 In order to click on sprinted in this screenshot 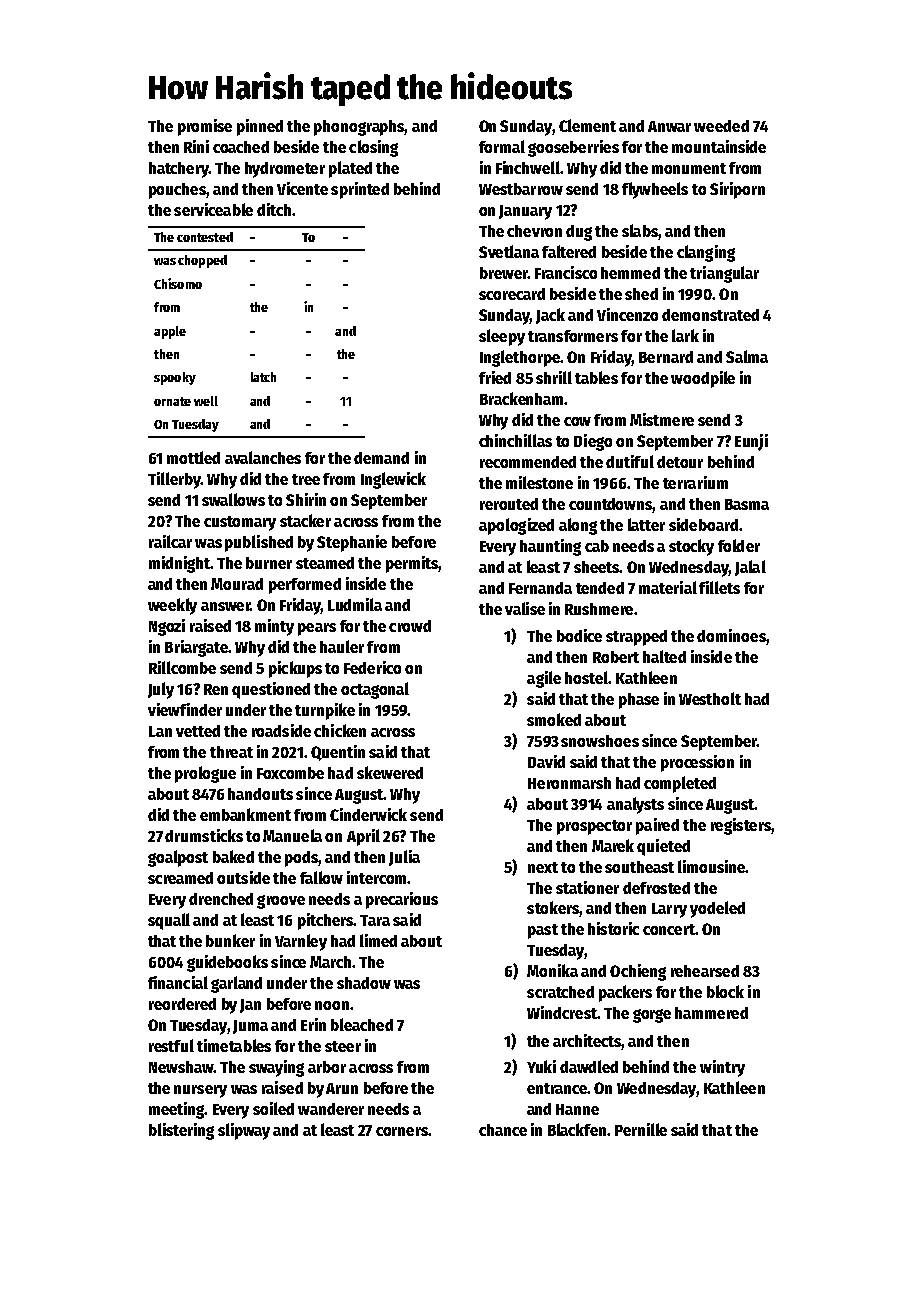, I will do `click(360, 190)`.
